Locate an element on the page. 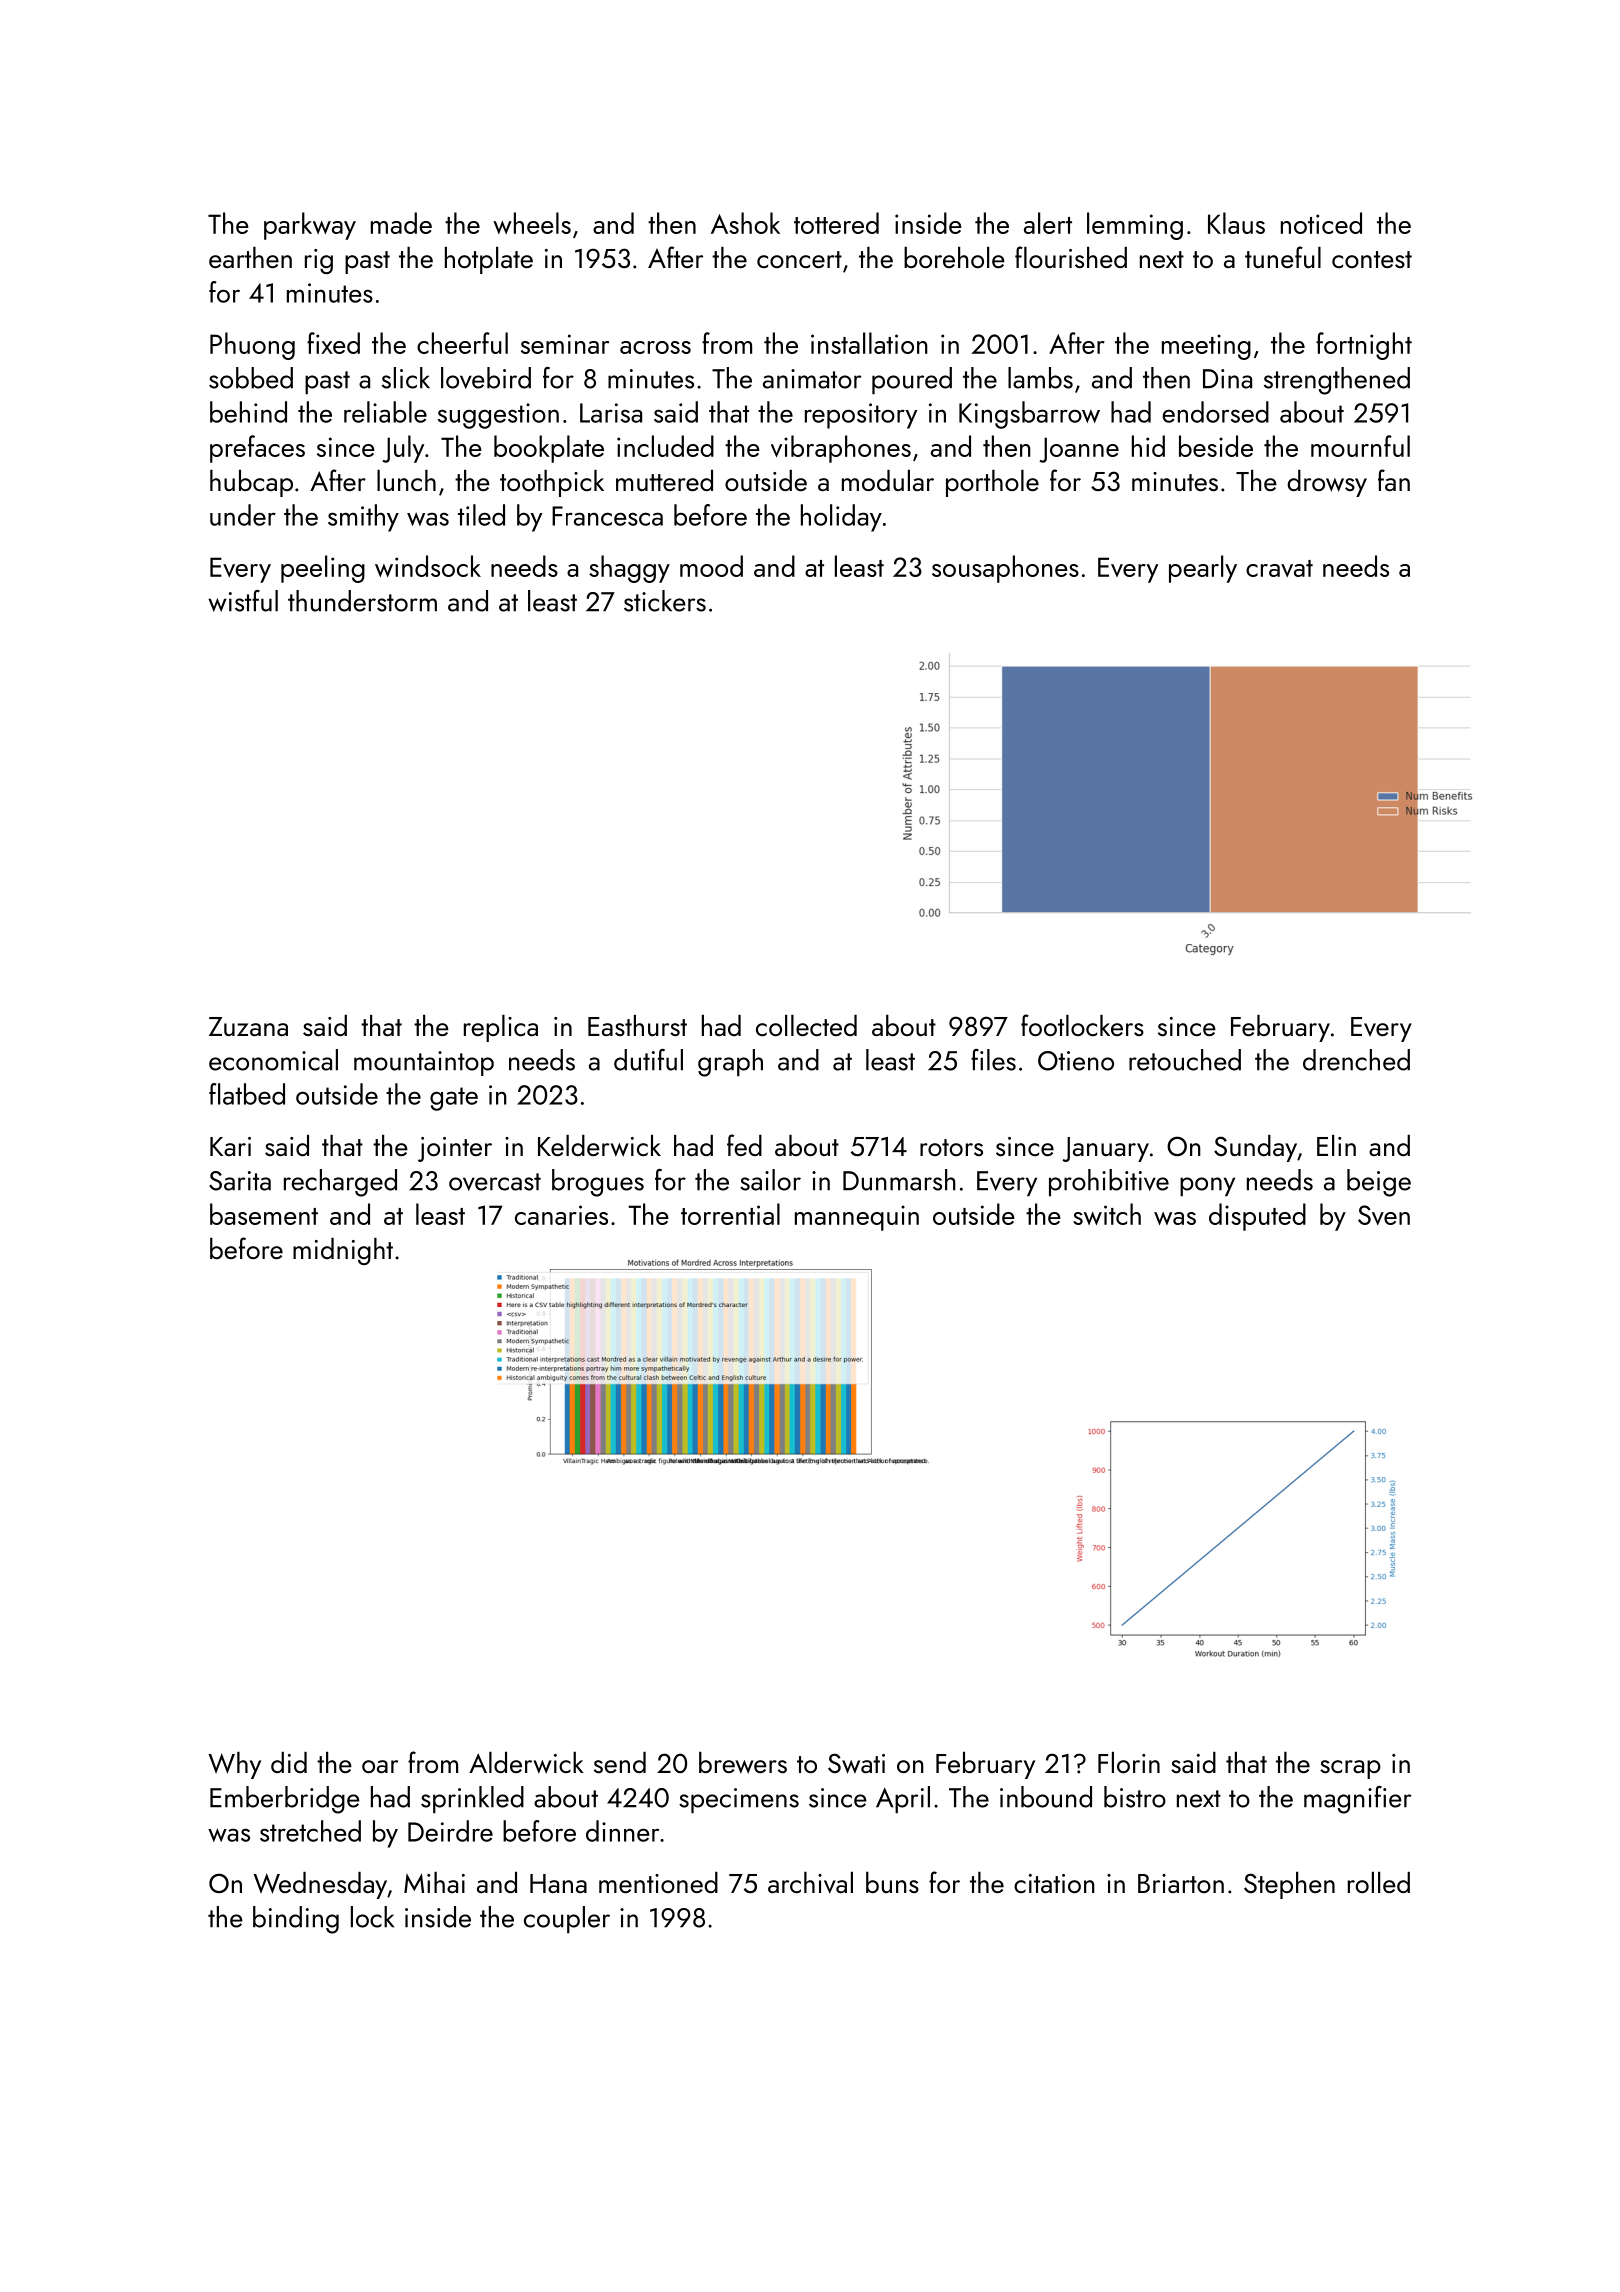 This page has width=1620, height=2292. dinner is located at coordinates (622, 1831).
